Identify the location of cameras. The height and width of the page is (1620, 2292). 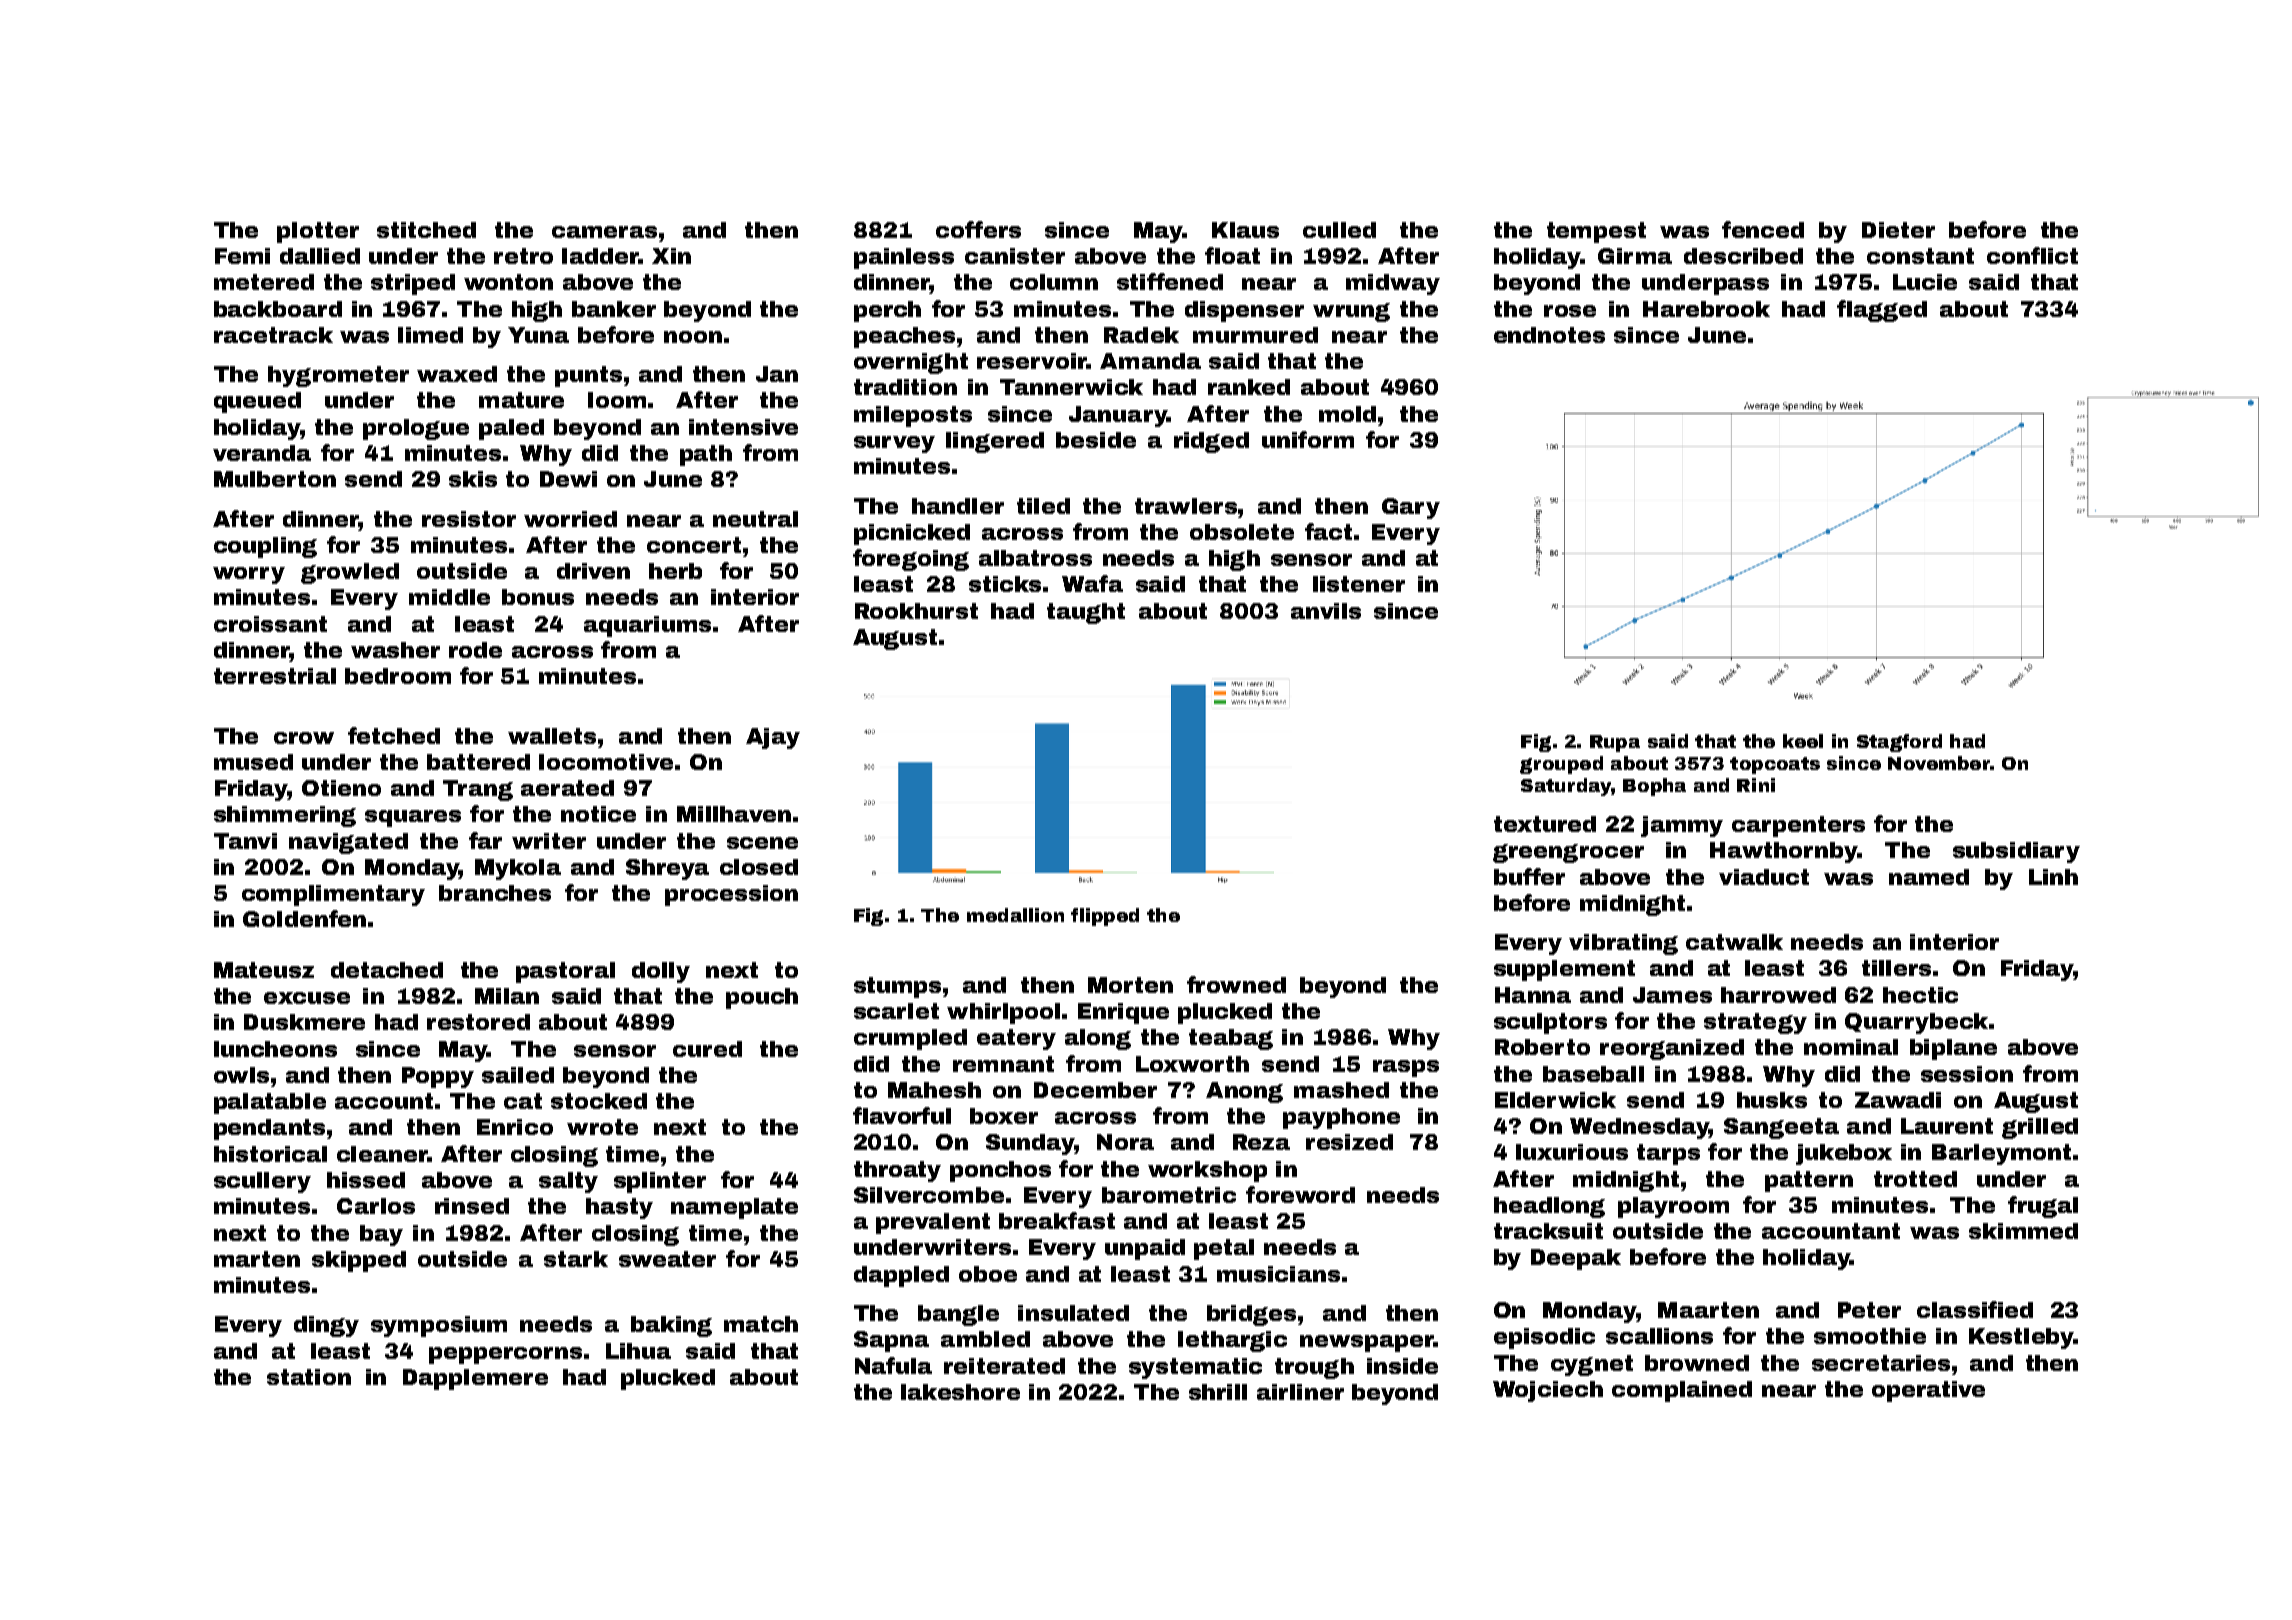
(604, 232).
